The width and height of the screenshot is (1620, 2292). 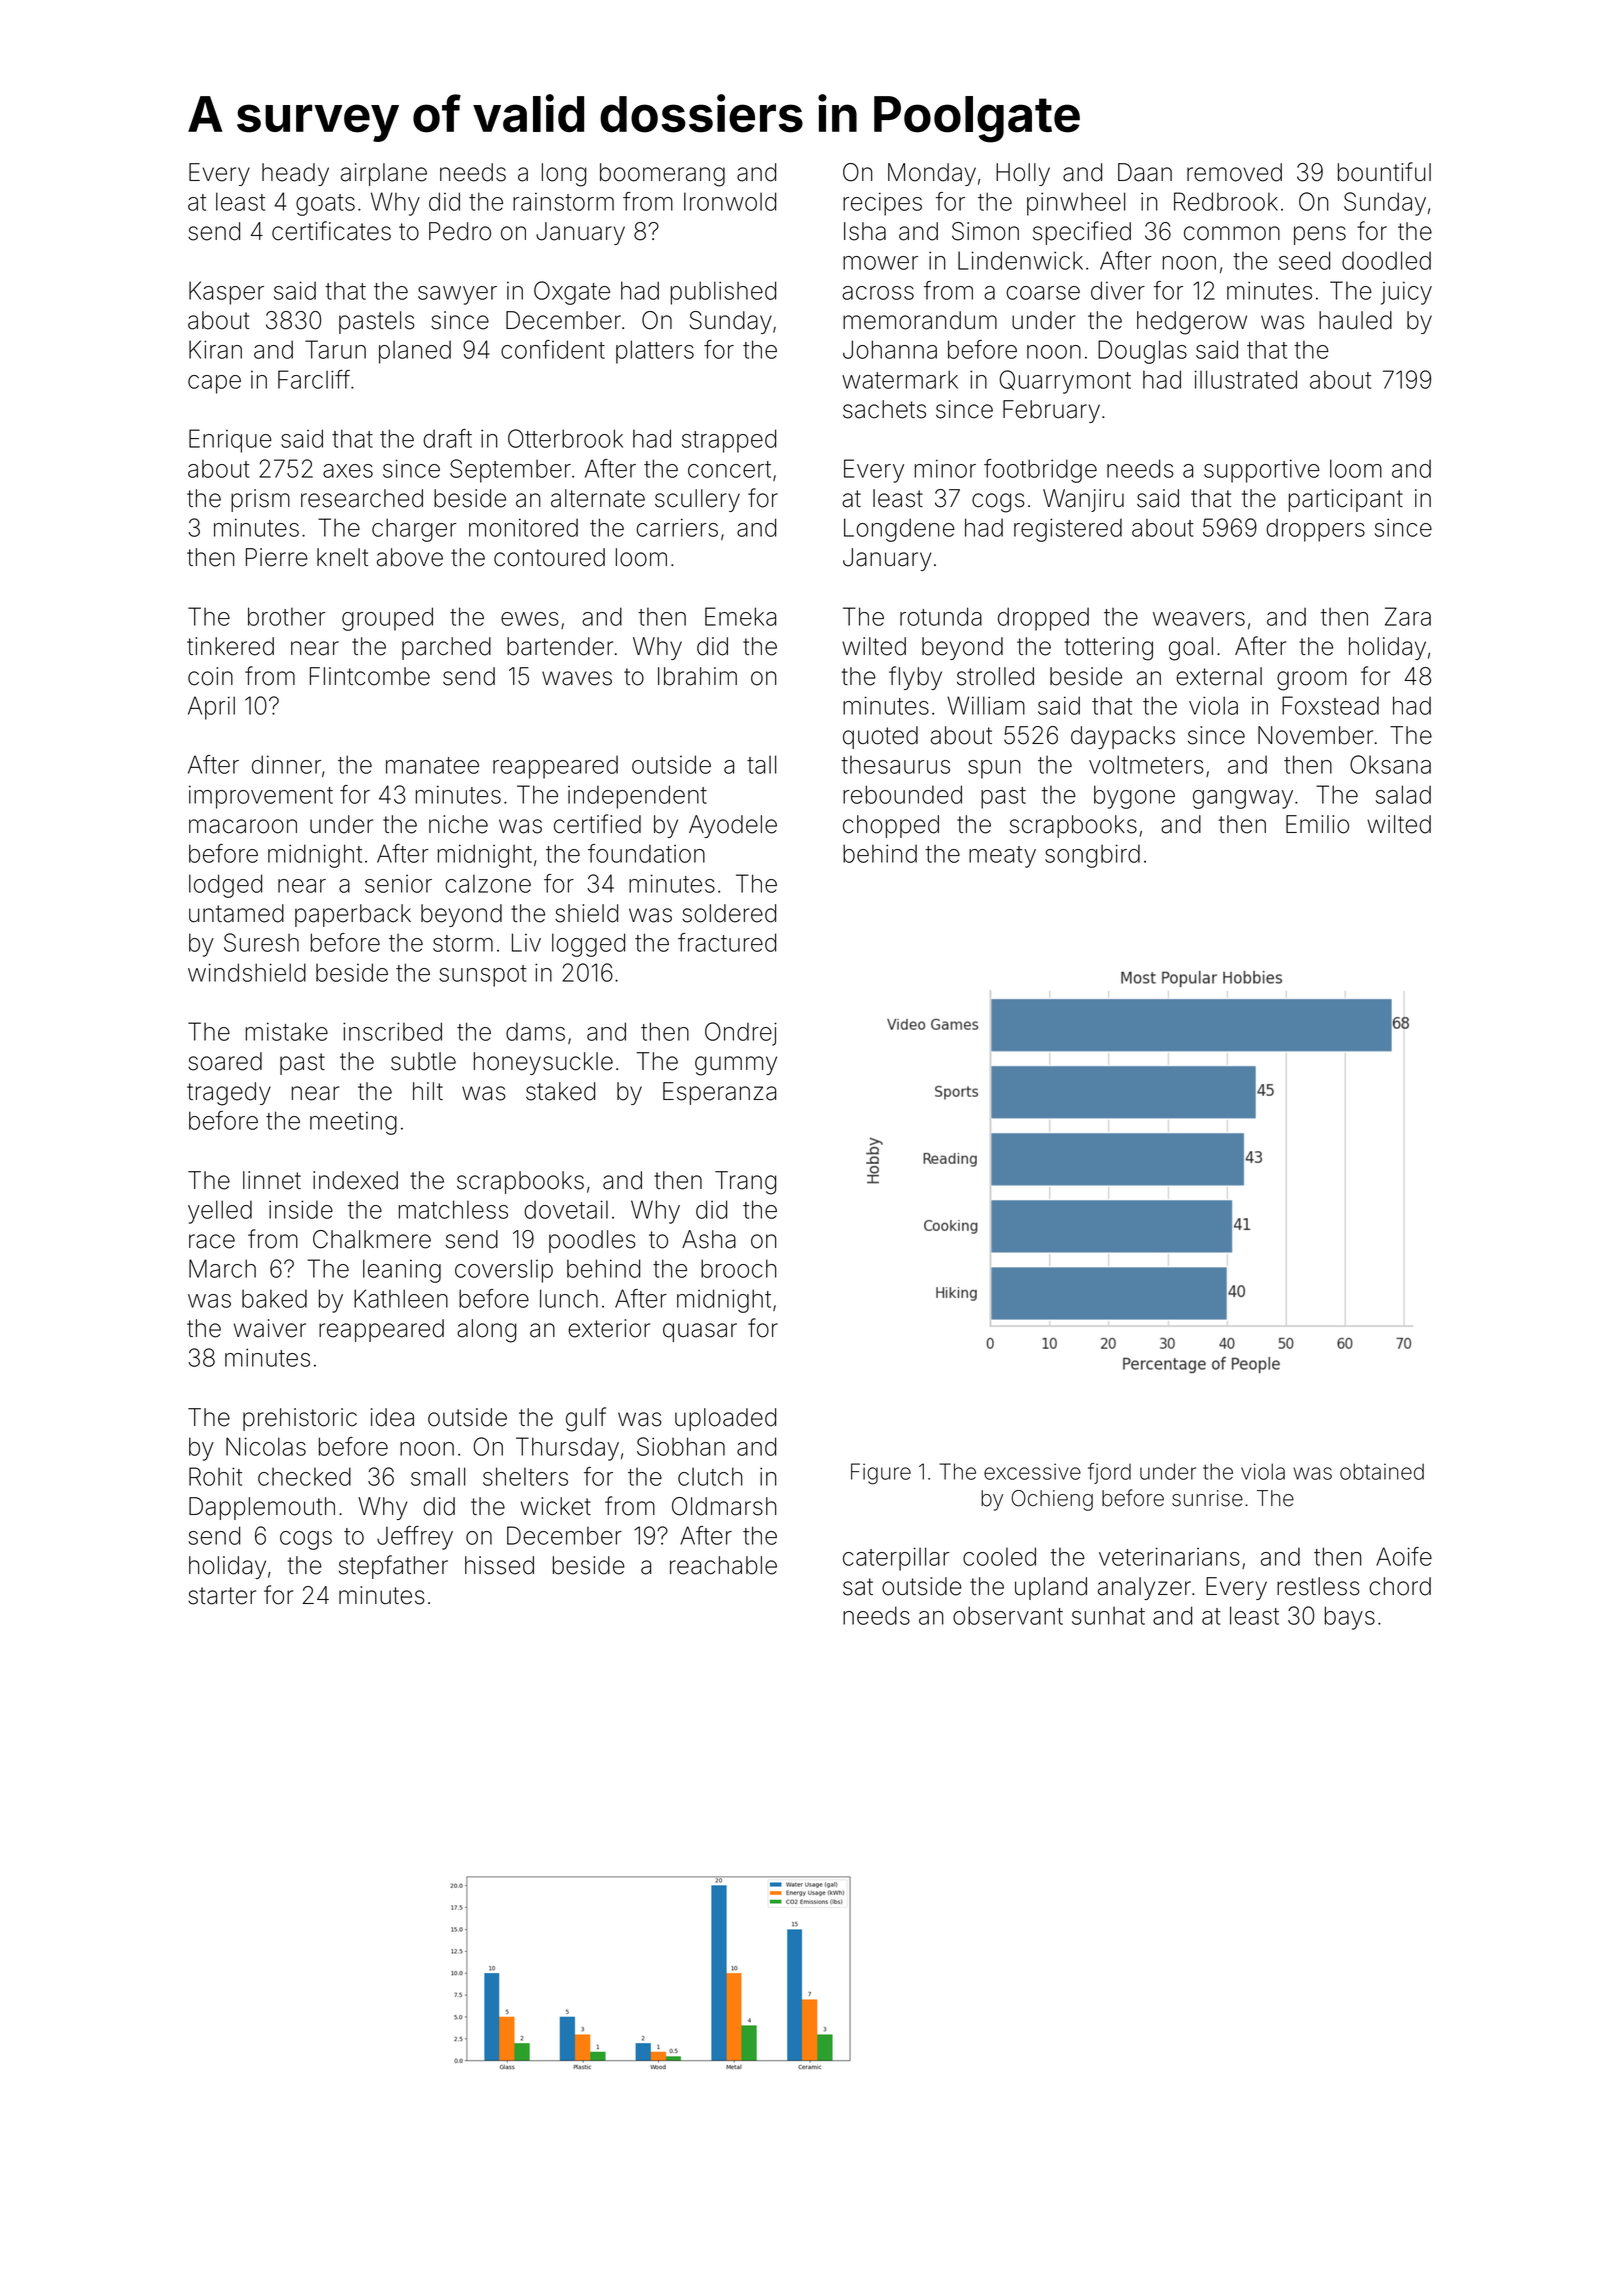 What do you see at coordinates (243, 826) in the screenshot?
I see `macaroon` at bounding box center [243, 826].
